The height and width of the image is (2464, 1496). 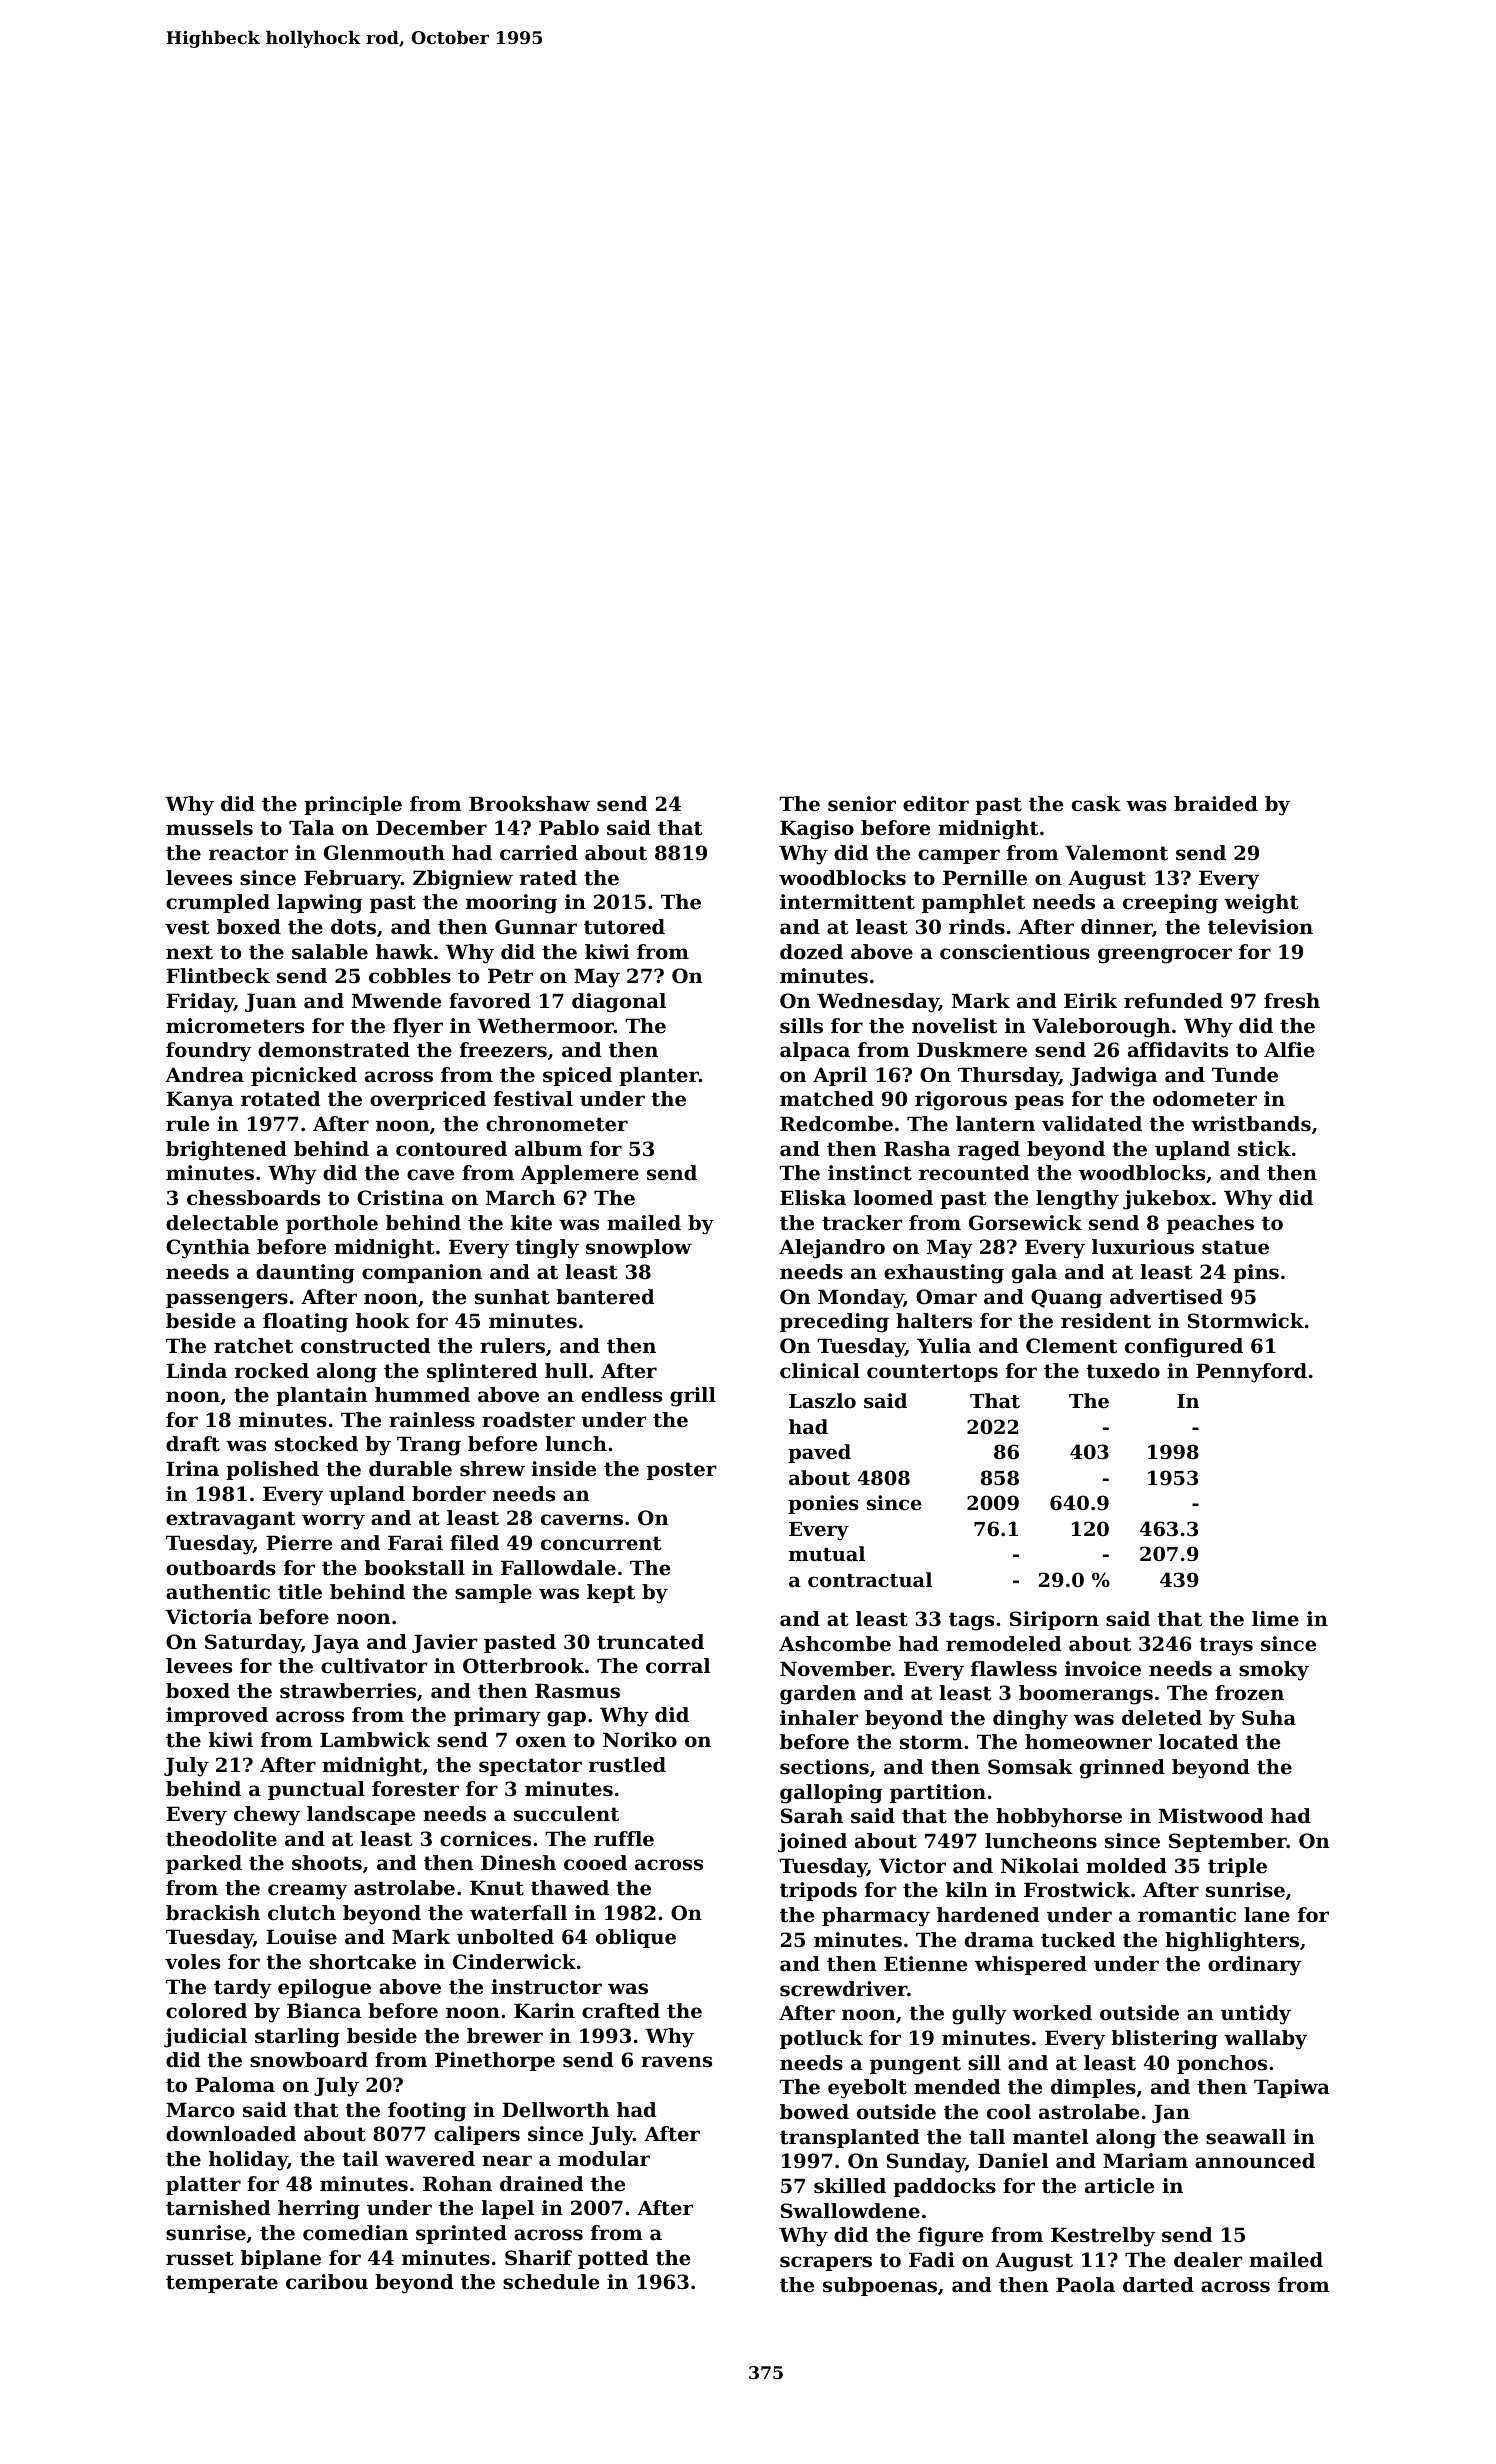 What do you see at coordinates (1275, 1619) in the image?
I see `lime` at bounding box center [1275, 1619].
